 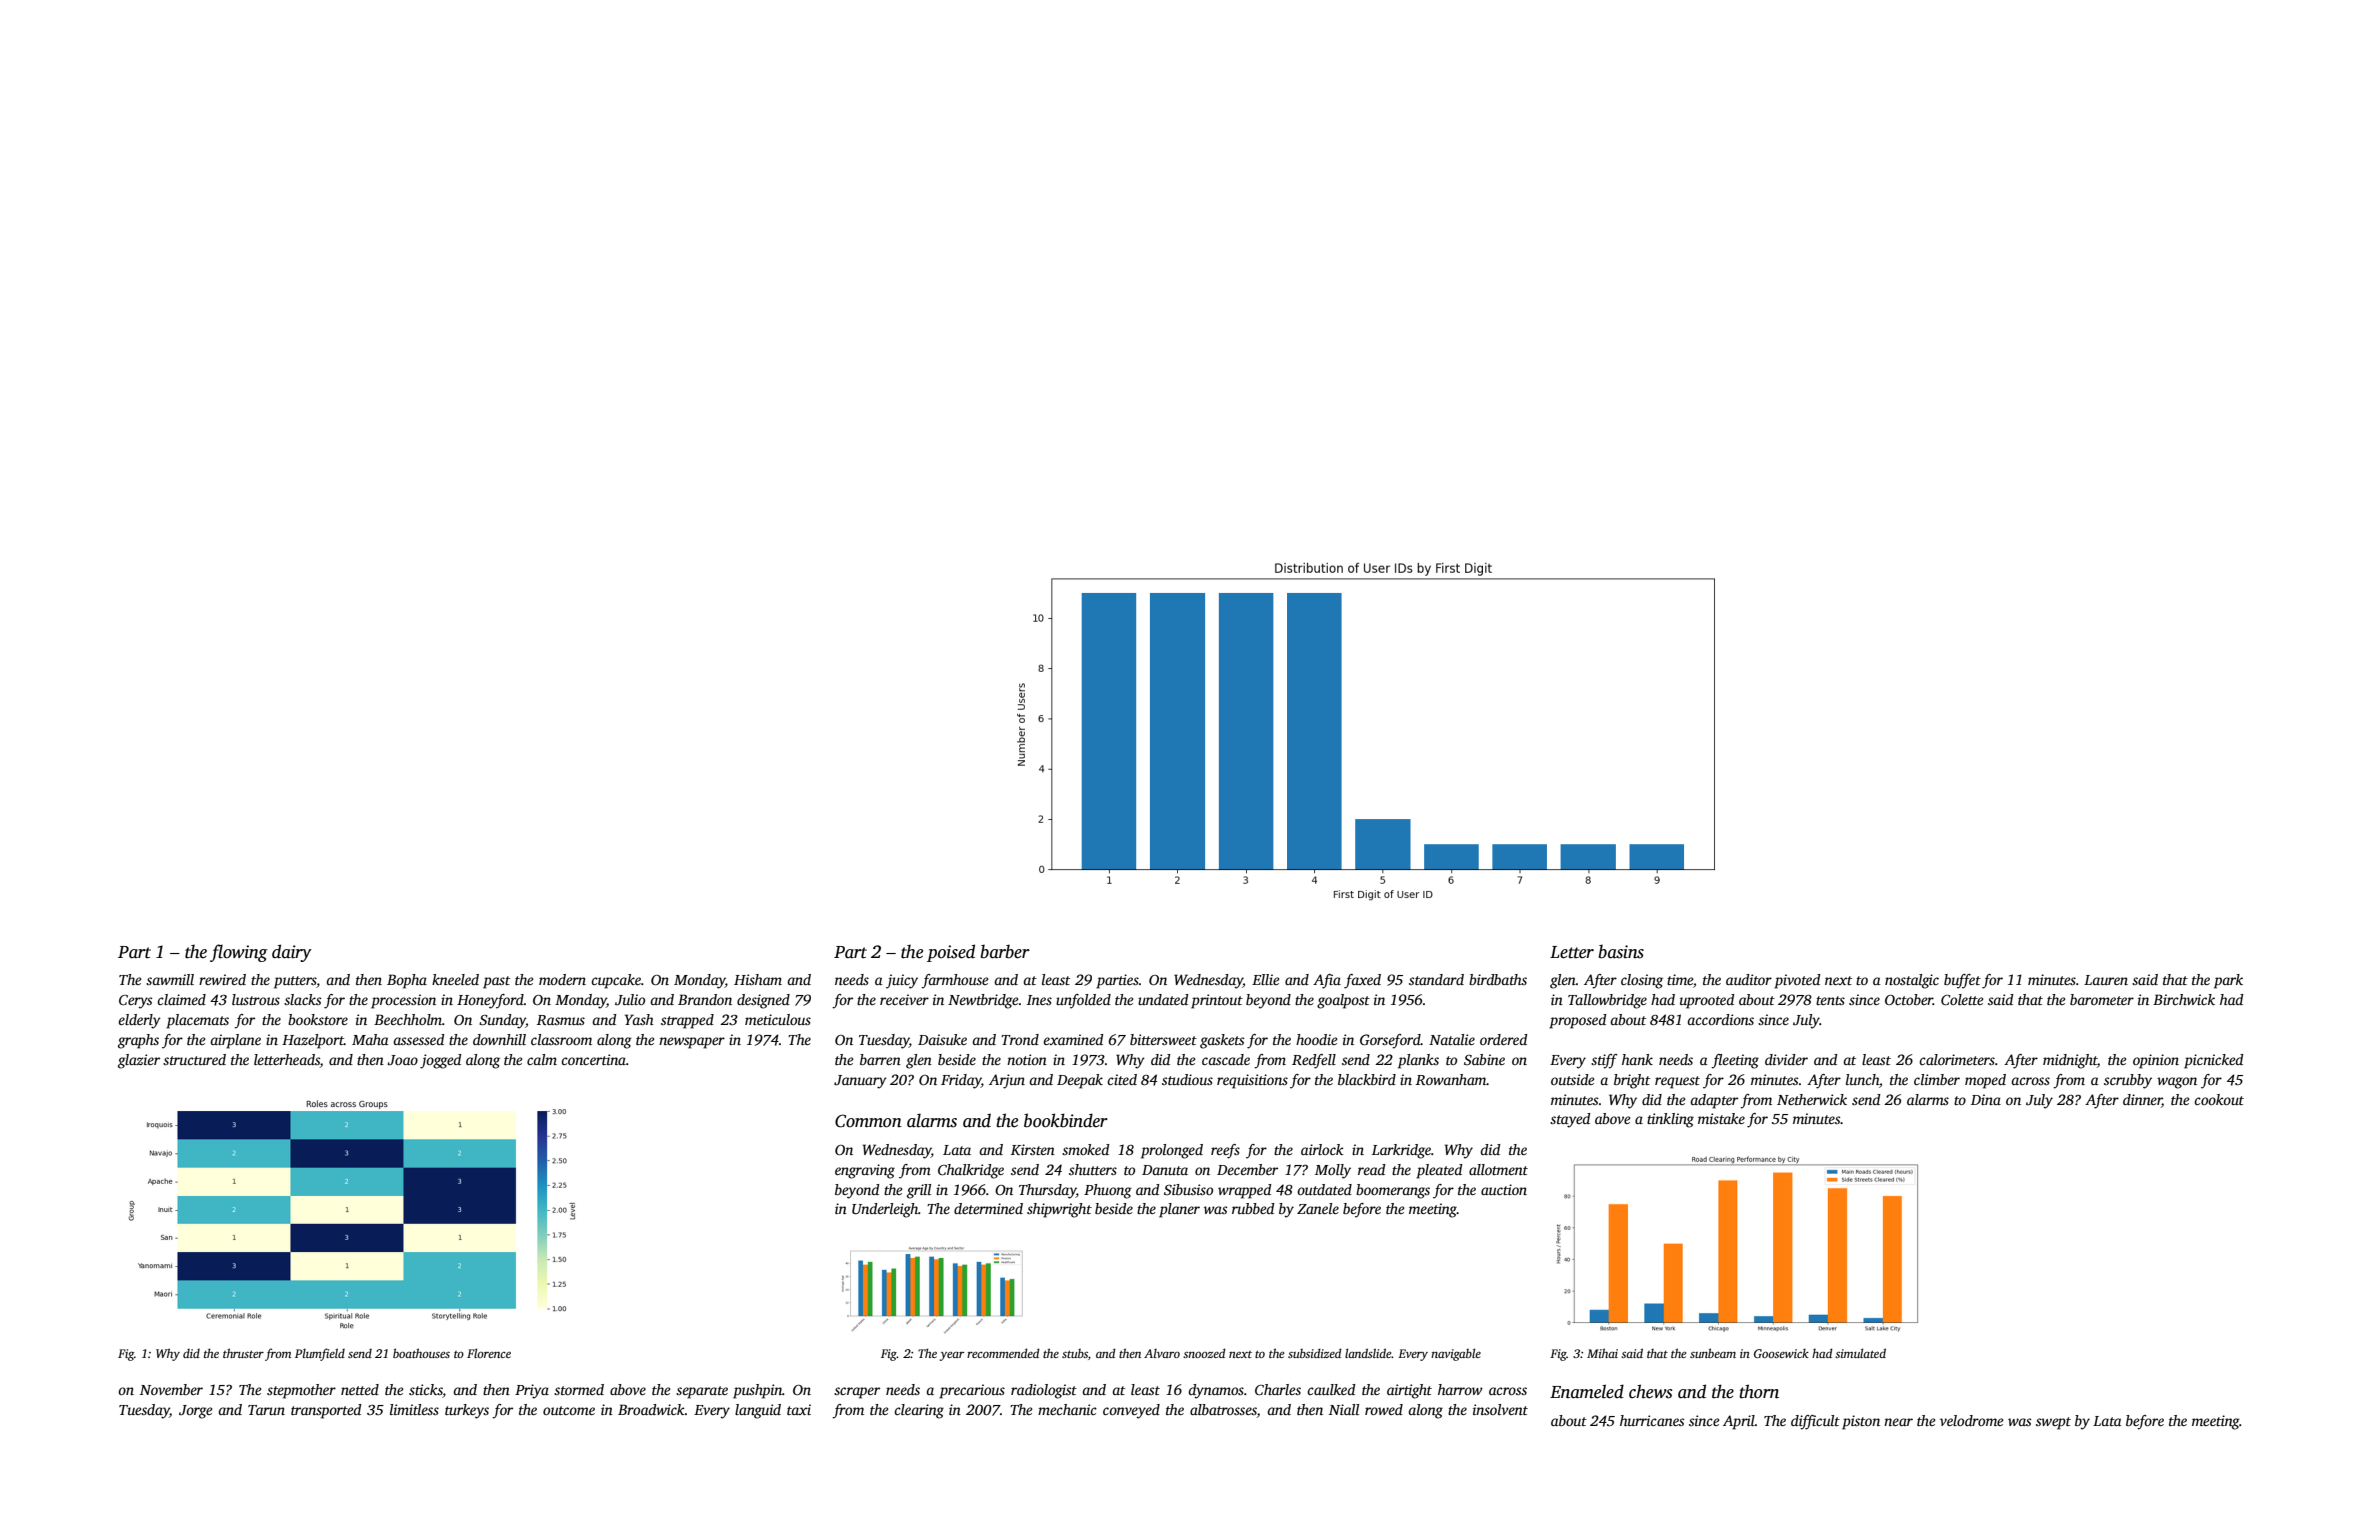 What do you see at coordinates (1315, 1353) in the screenshot?
I see `subsidized` at bounding box center [1315, 1353].
